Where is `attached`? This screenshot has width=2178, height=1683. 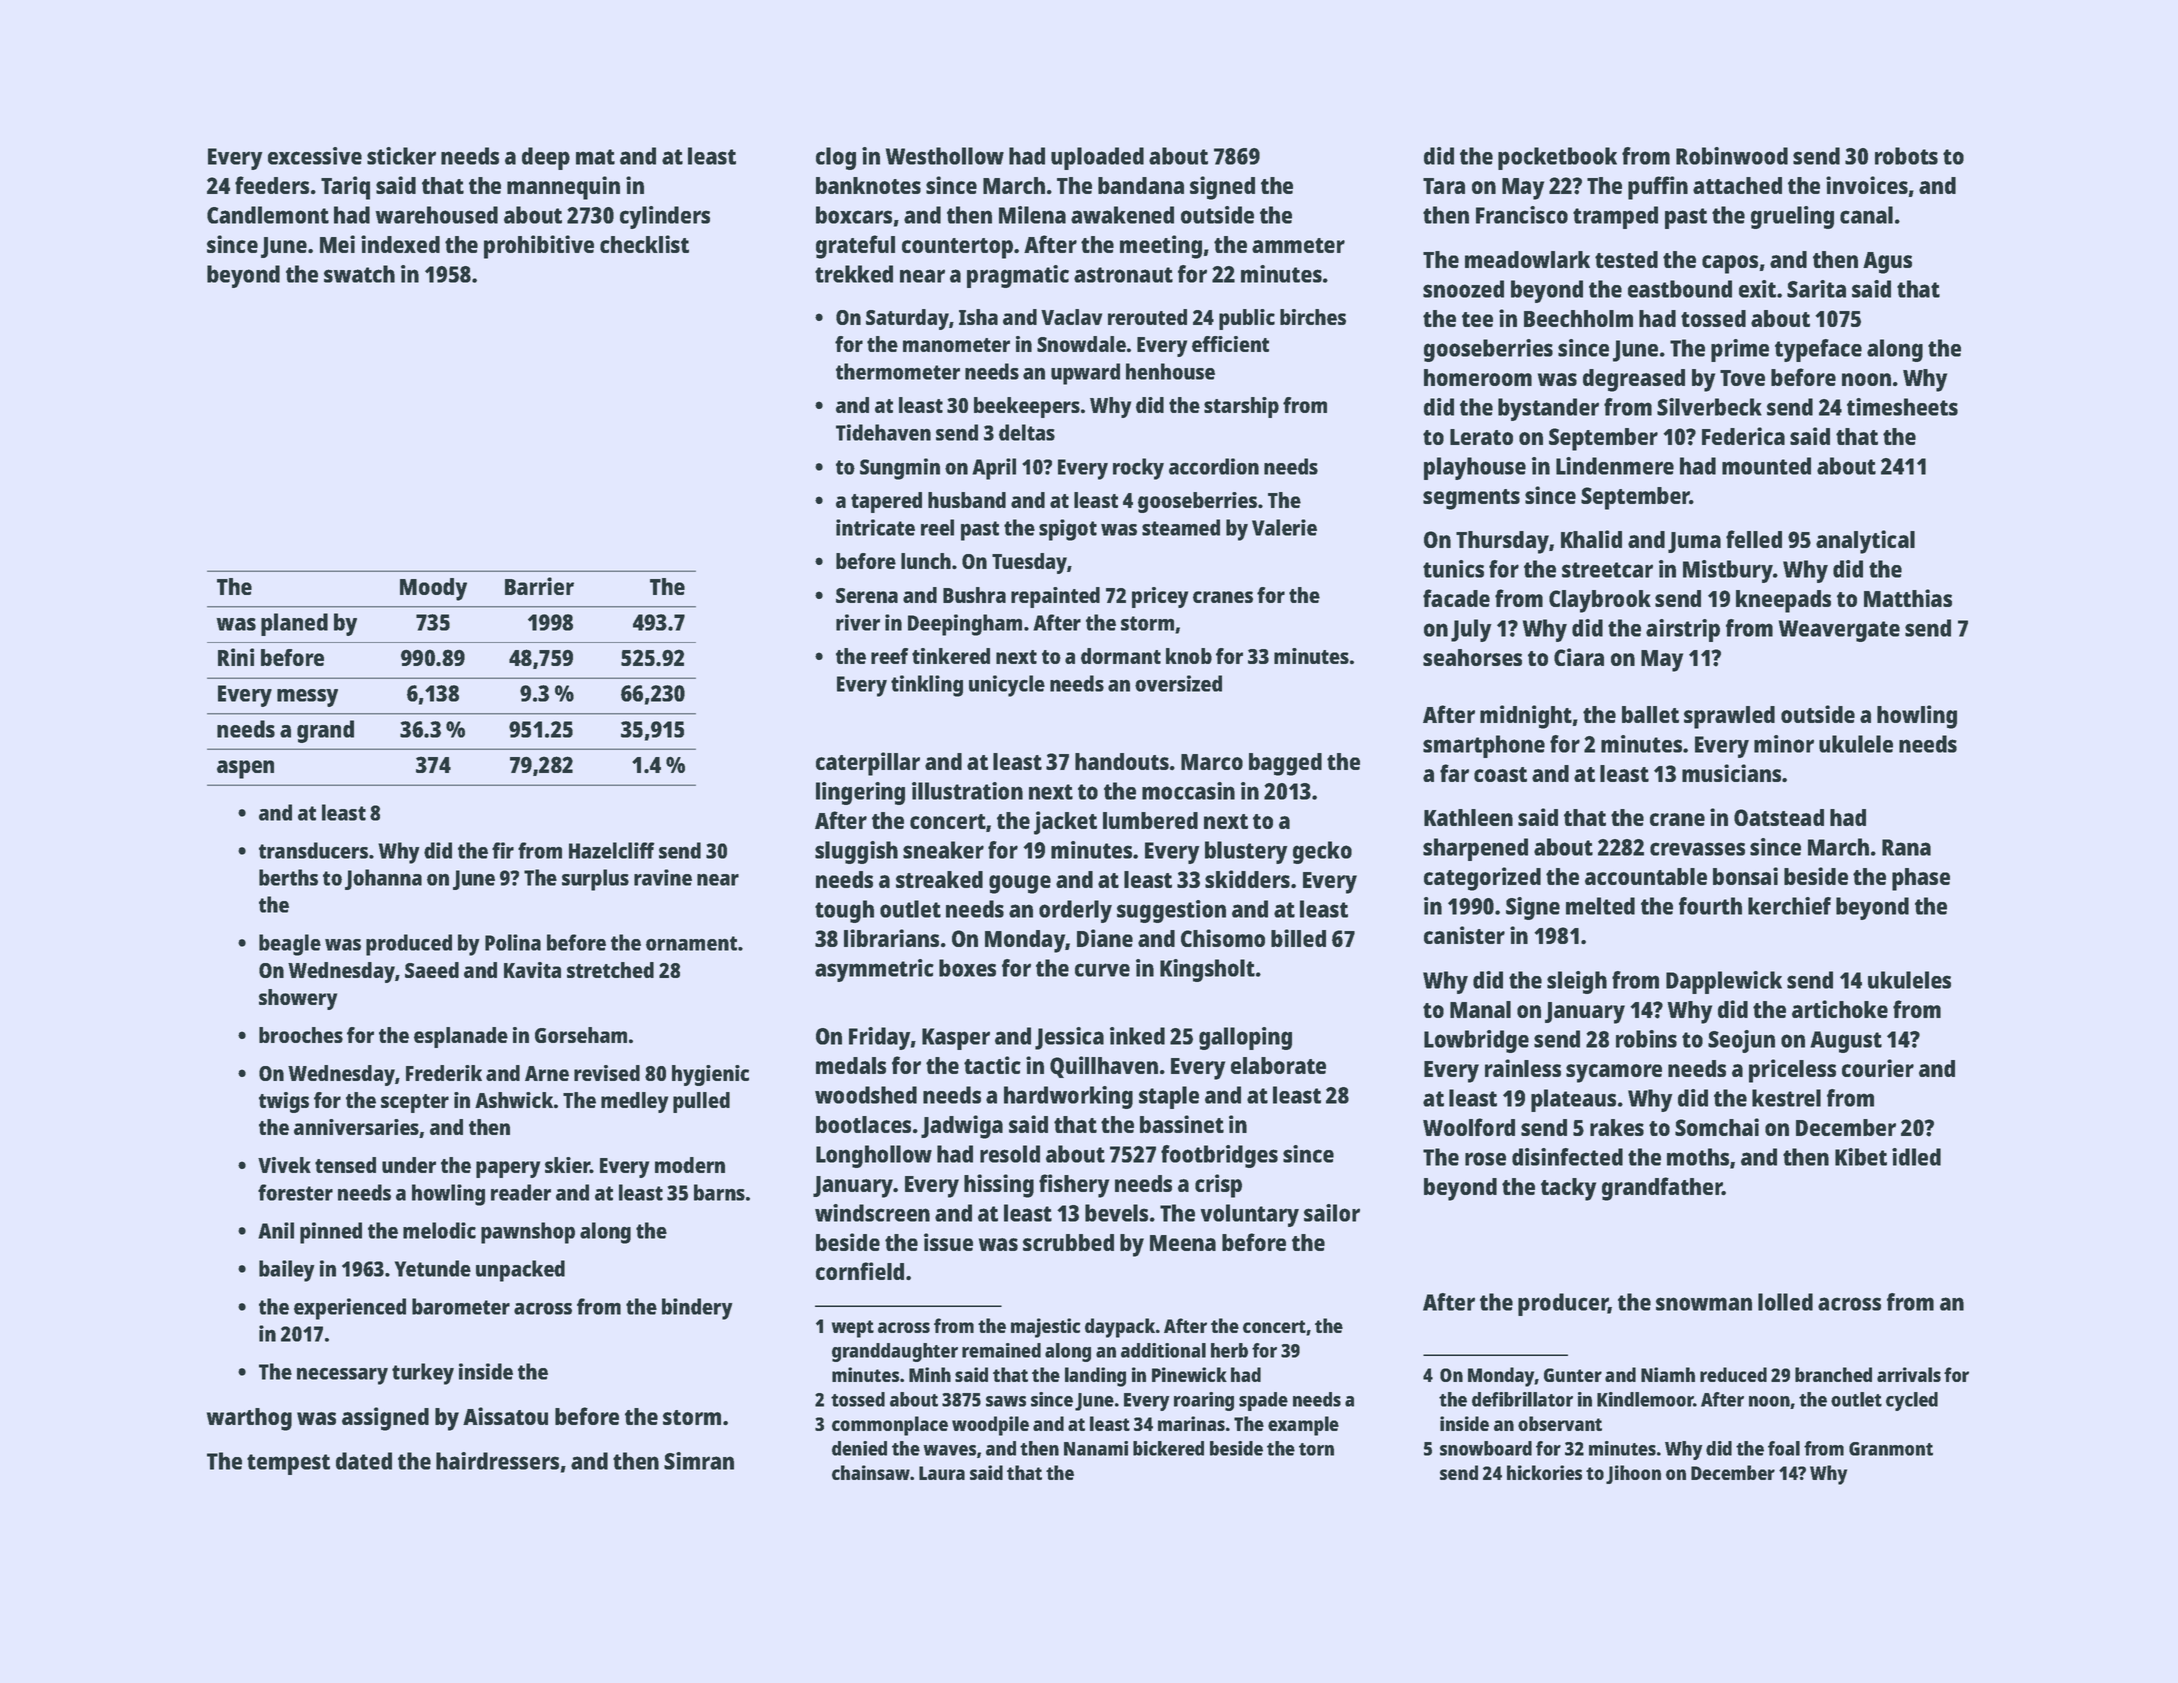
attached is located at coordinates (1737, 185).
